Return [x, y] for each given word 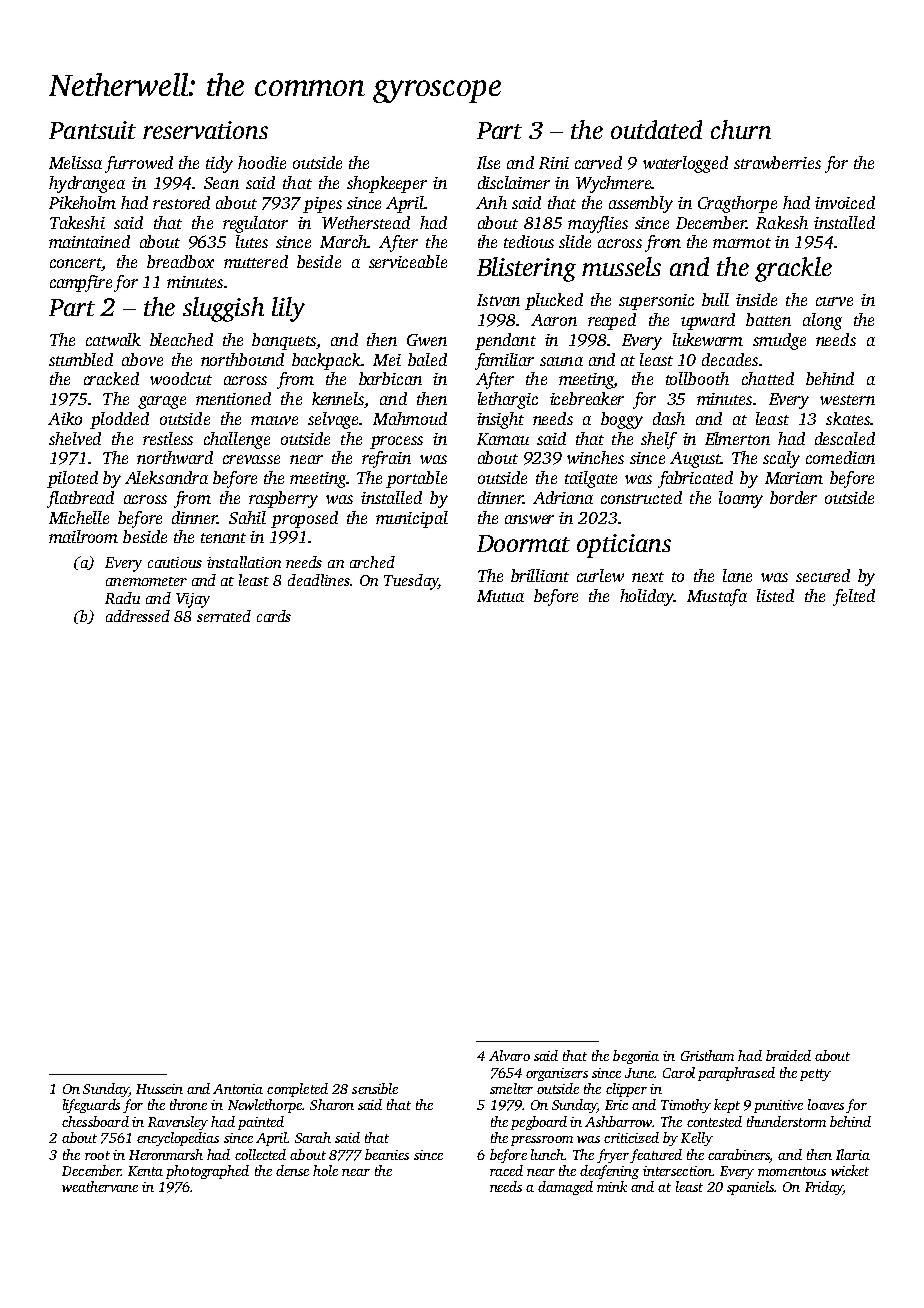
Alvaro [509, 1055]
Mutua [500, 596]
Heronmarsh [166, 1154]
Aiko [65, 418]
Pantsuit [92, 130]
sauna [561, 361]
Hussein [159, 1089]
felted [854, 597]
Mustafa [717, 597]
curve [834, 301]
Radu [122, 598]
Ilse [488, 162]
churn [741, 129]
